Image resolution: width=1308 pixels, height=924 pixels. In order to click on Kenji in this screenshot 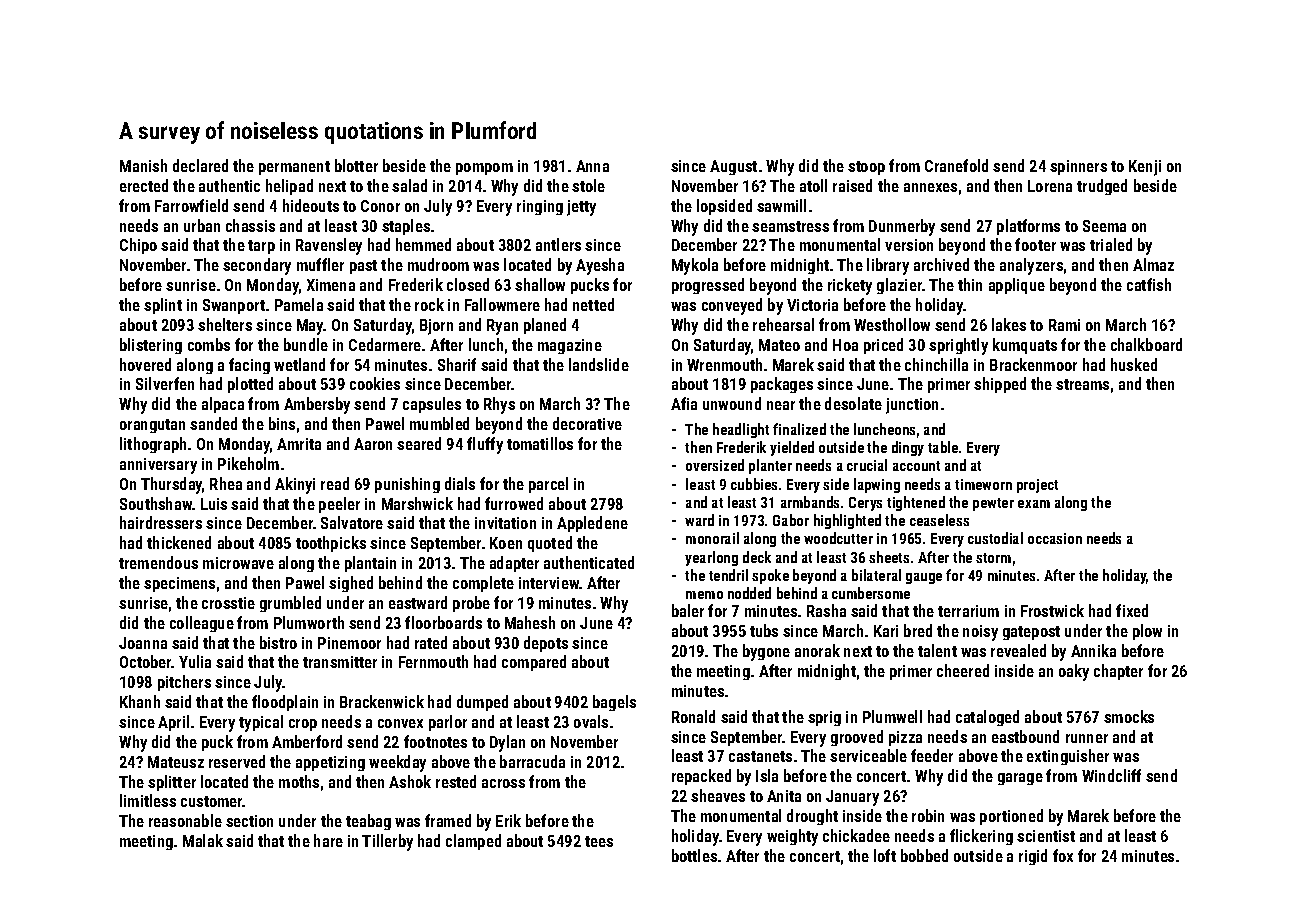, I will do `click(1145, 168)`.
